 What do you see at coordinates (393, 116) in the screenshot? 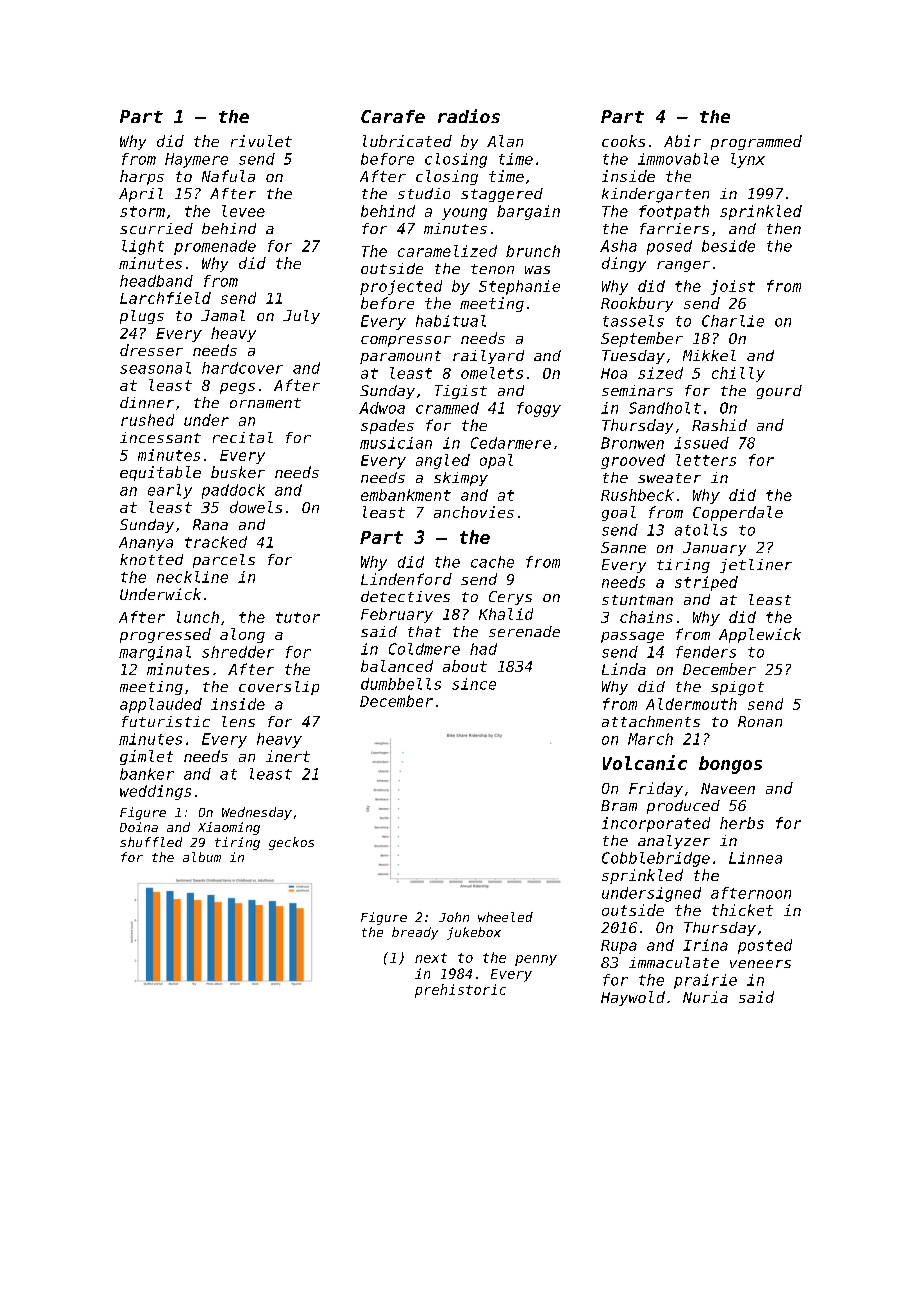
I see `Carafe` at bounding box center [393, 116].
